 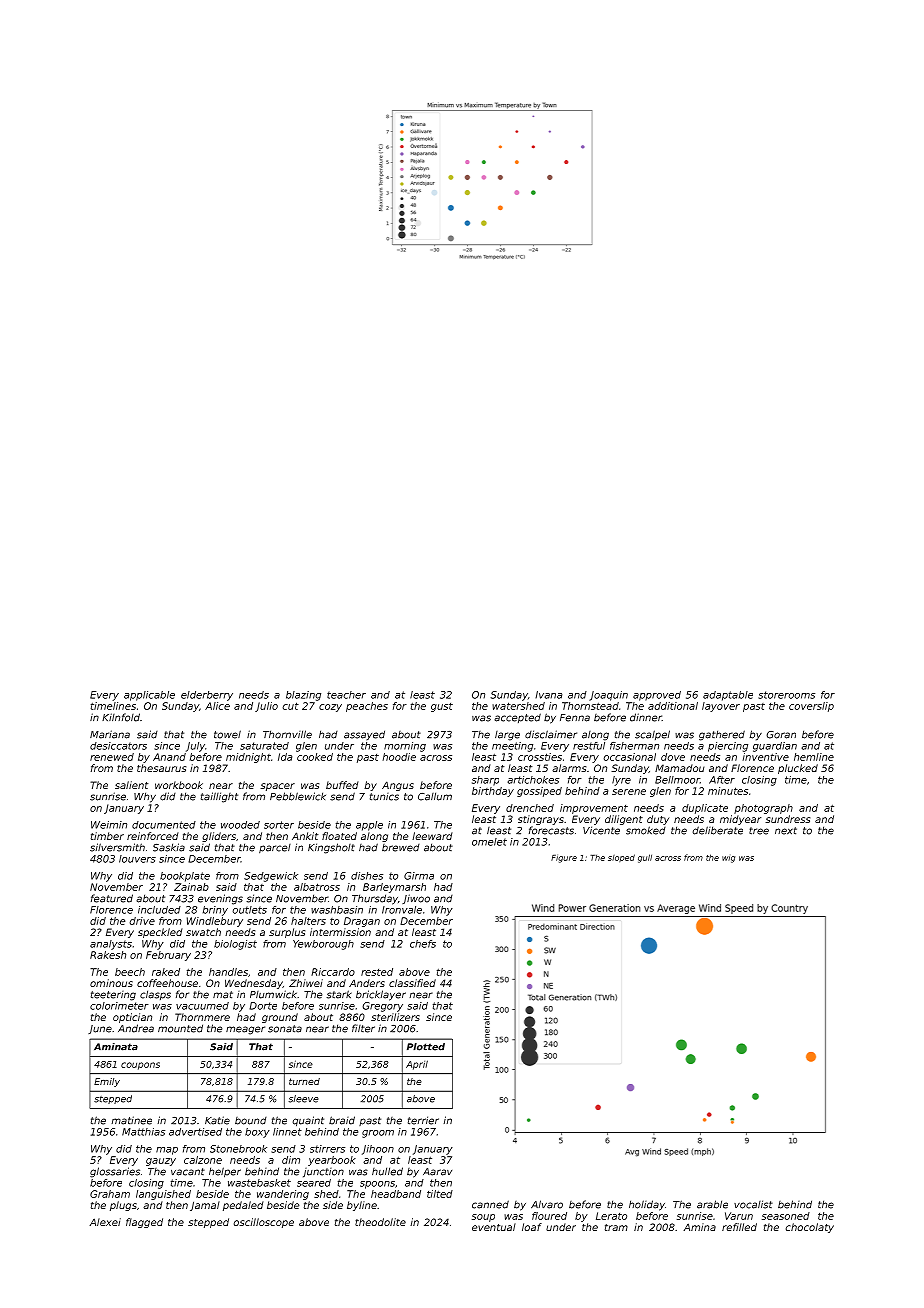 I want to click on sonata, so click(x=285, y=1029).
